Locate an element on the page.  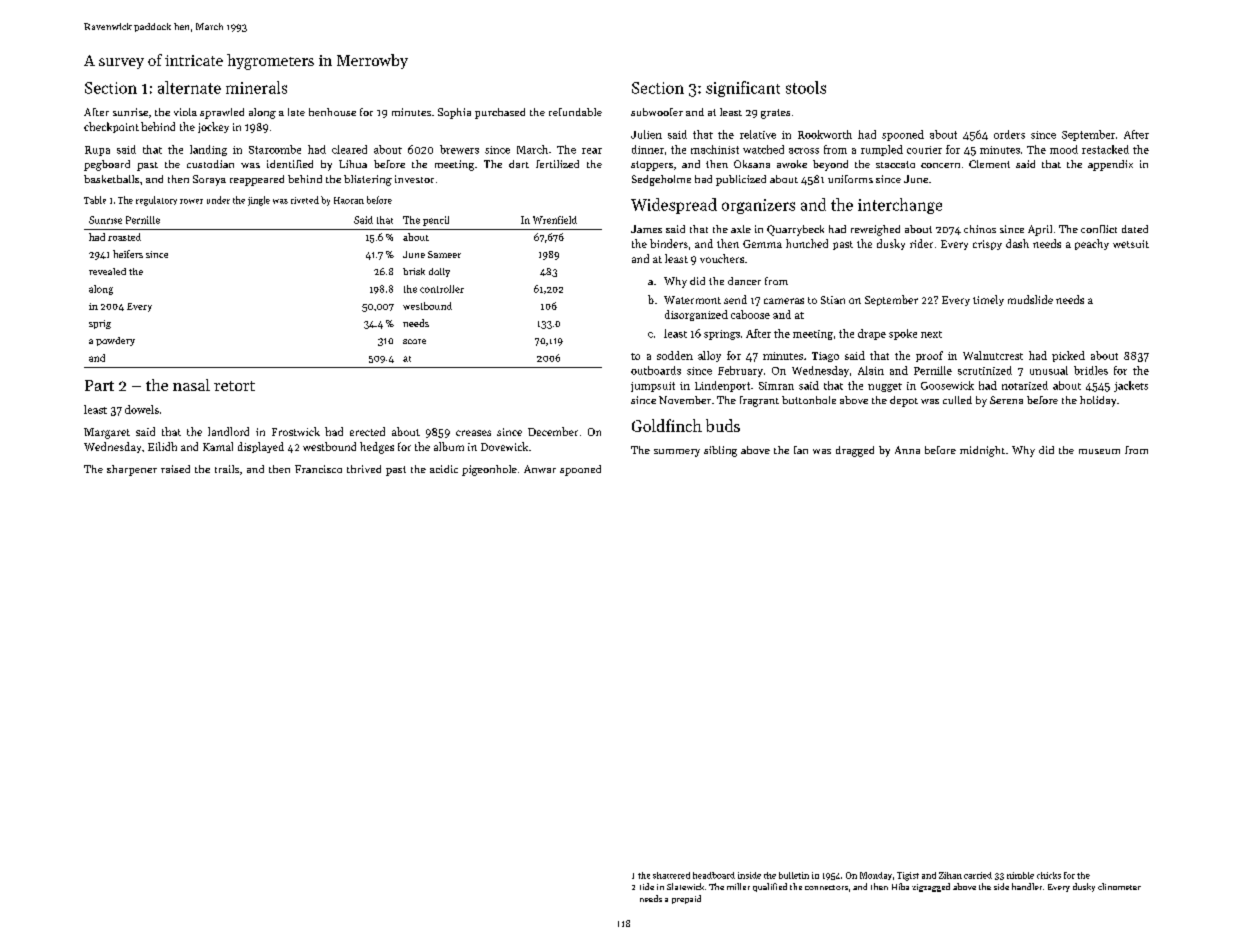
erected is located at coordinates (367, 431).
